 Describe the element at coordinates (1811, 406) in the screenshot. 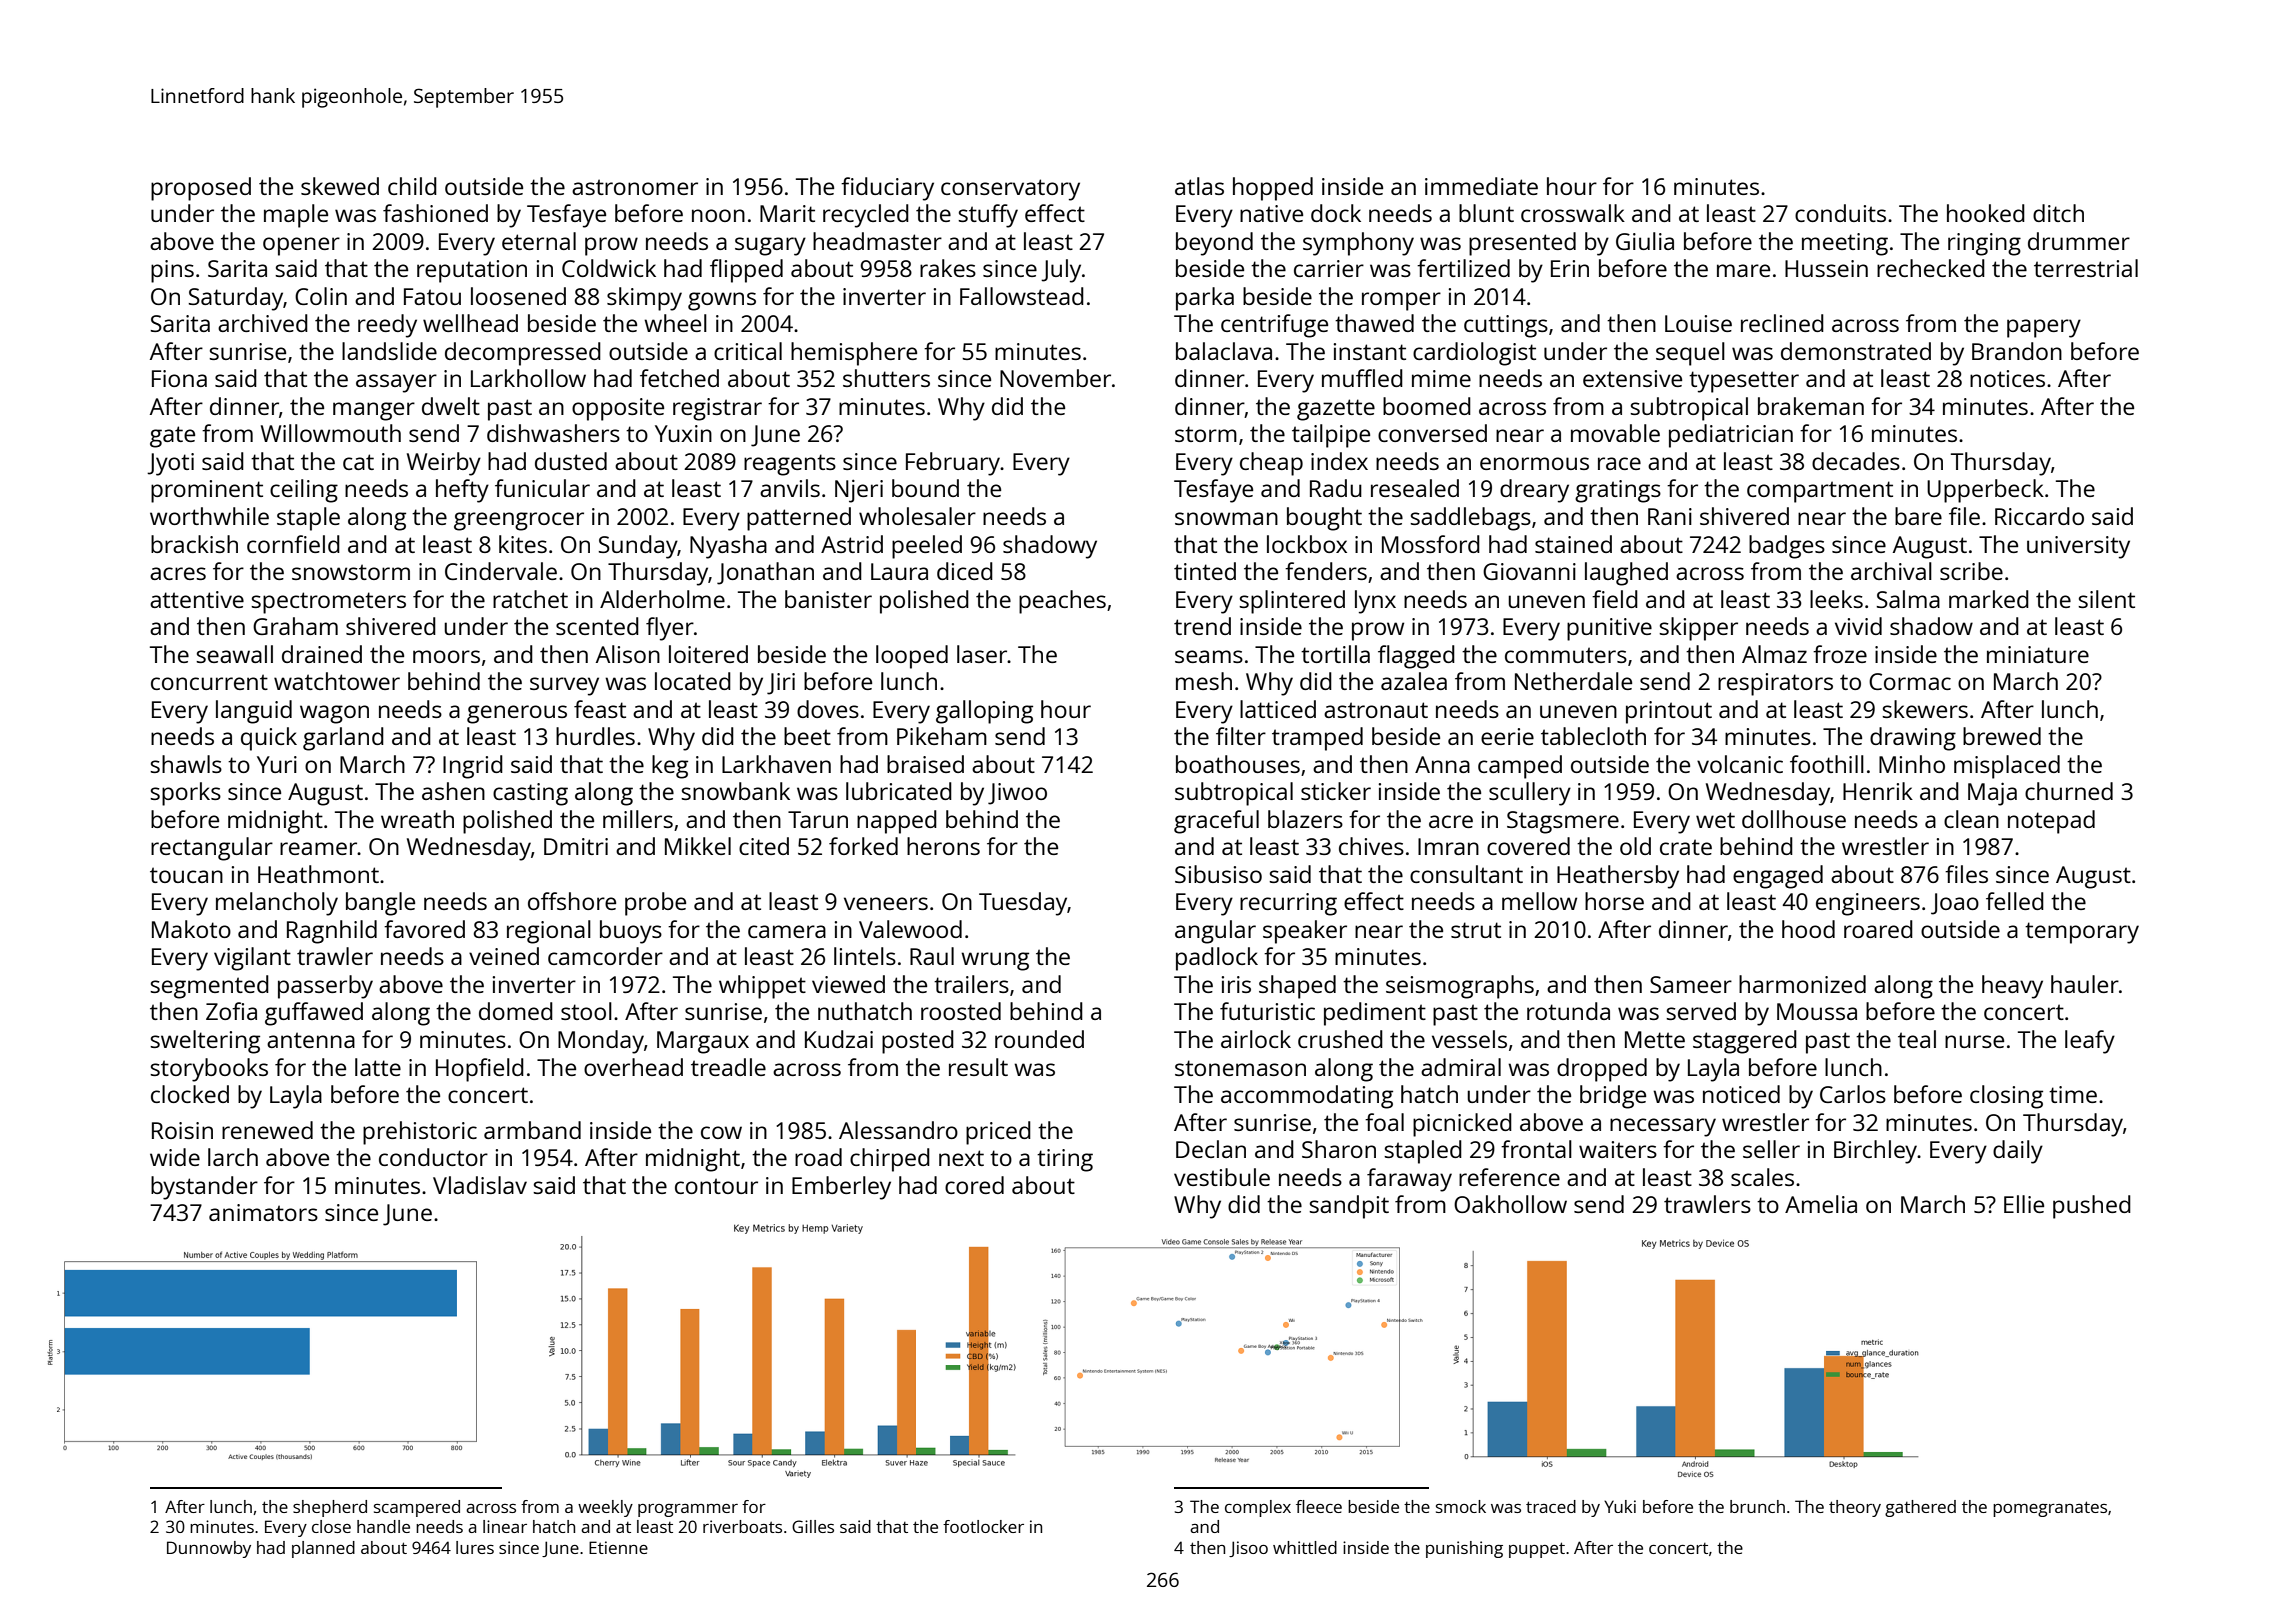

I see `brakeman` at that location.
